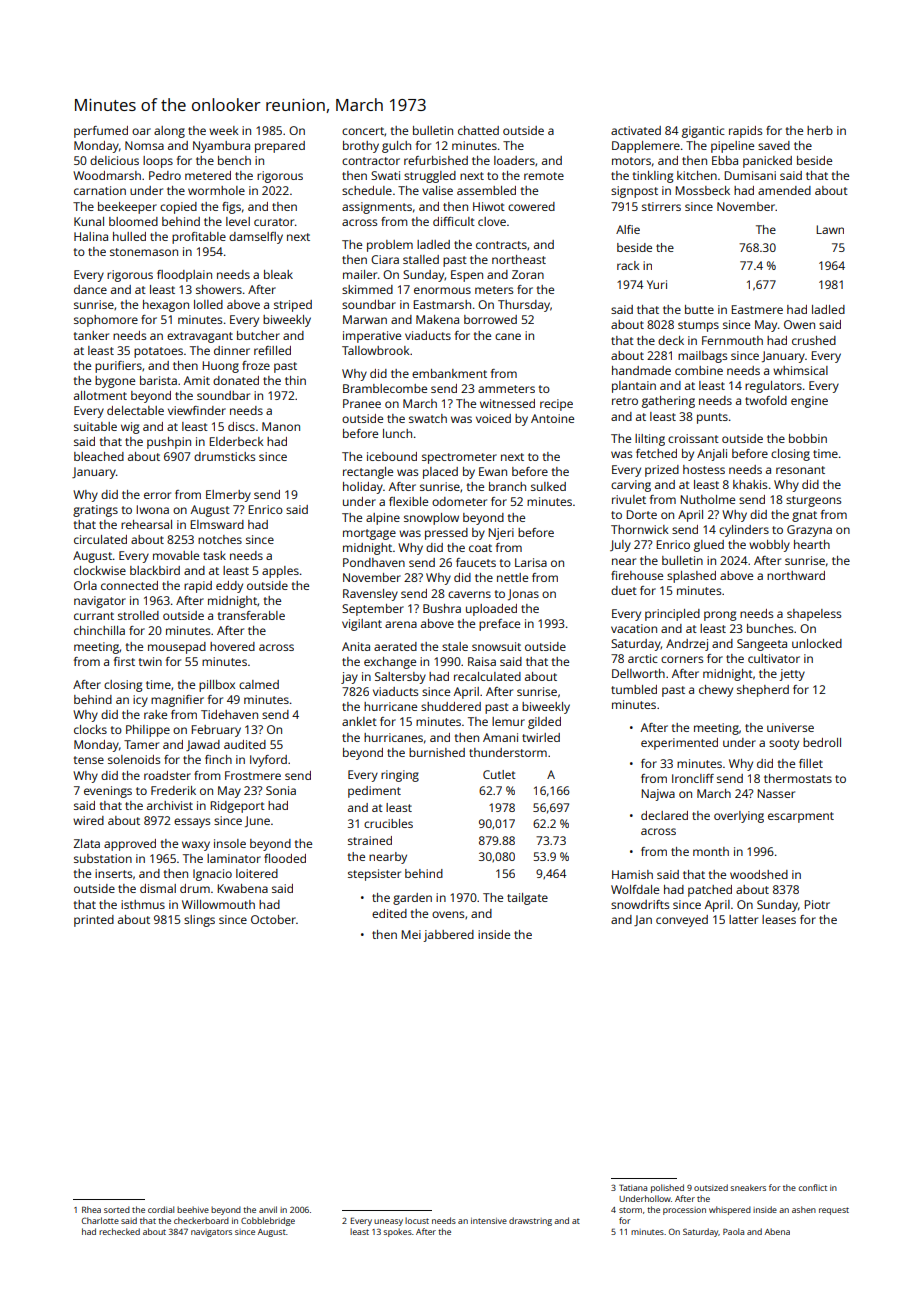 The height and width of the screenshot is (1308, 924). Describe the element at coordinates (214, 555) in the screenshot. I see `task` at that location.
